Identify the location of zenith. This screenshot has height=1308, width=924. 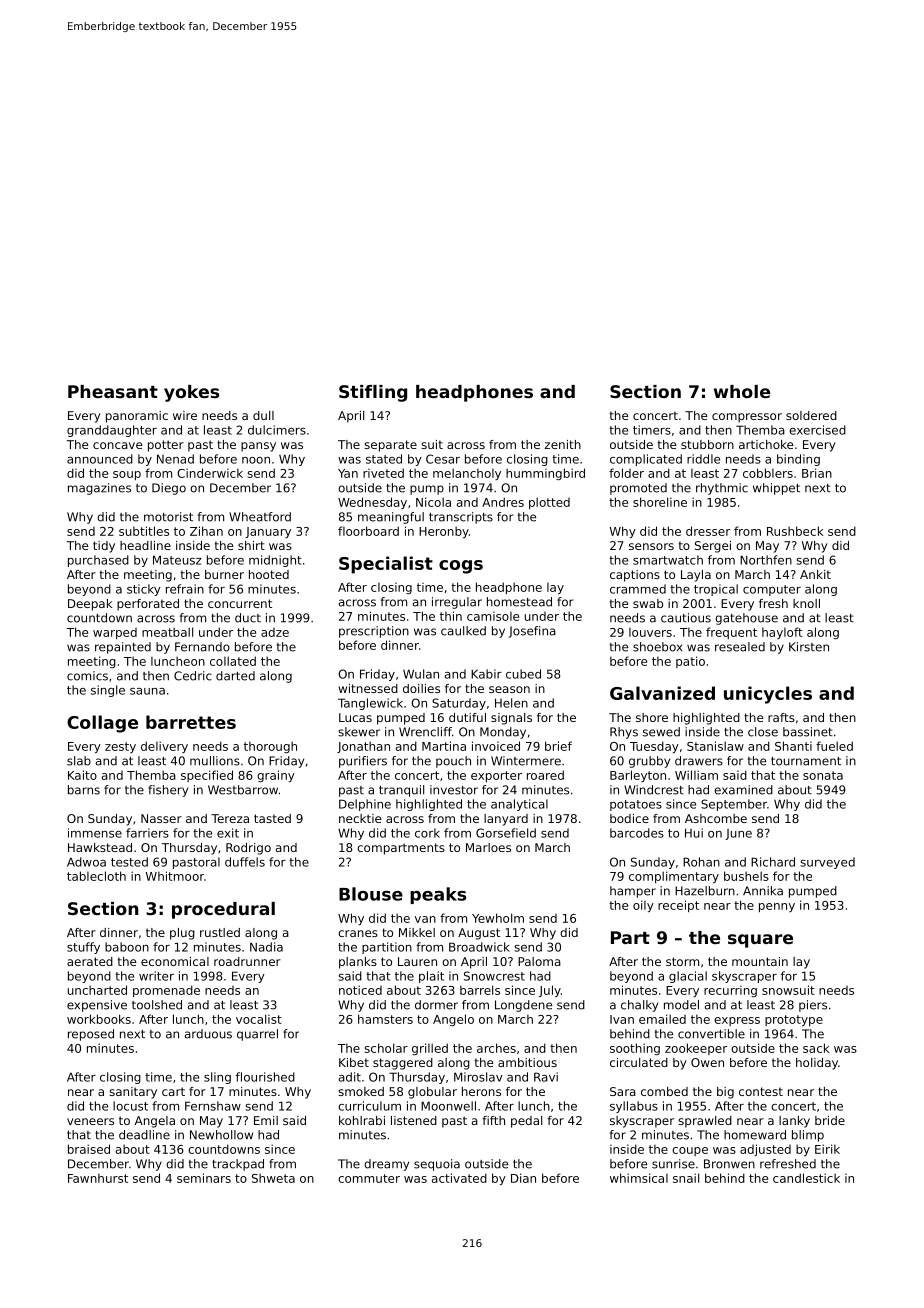
(563, 444).
